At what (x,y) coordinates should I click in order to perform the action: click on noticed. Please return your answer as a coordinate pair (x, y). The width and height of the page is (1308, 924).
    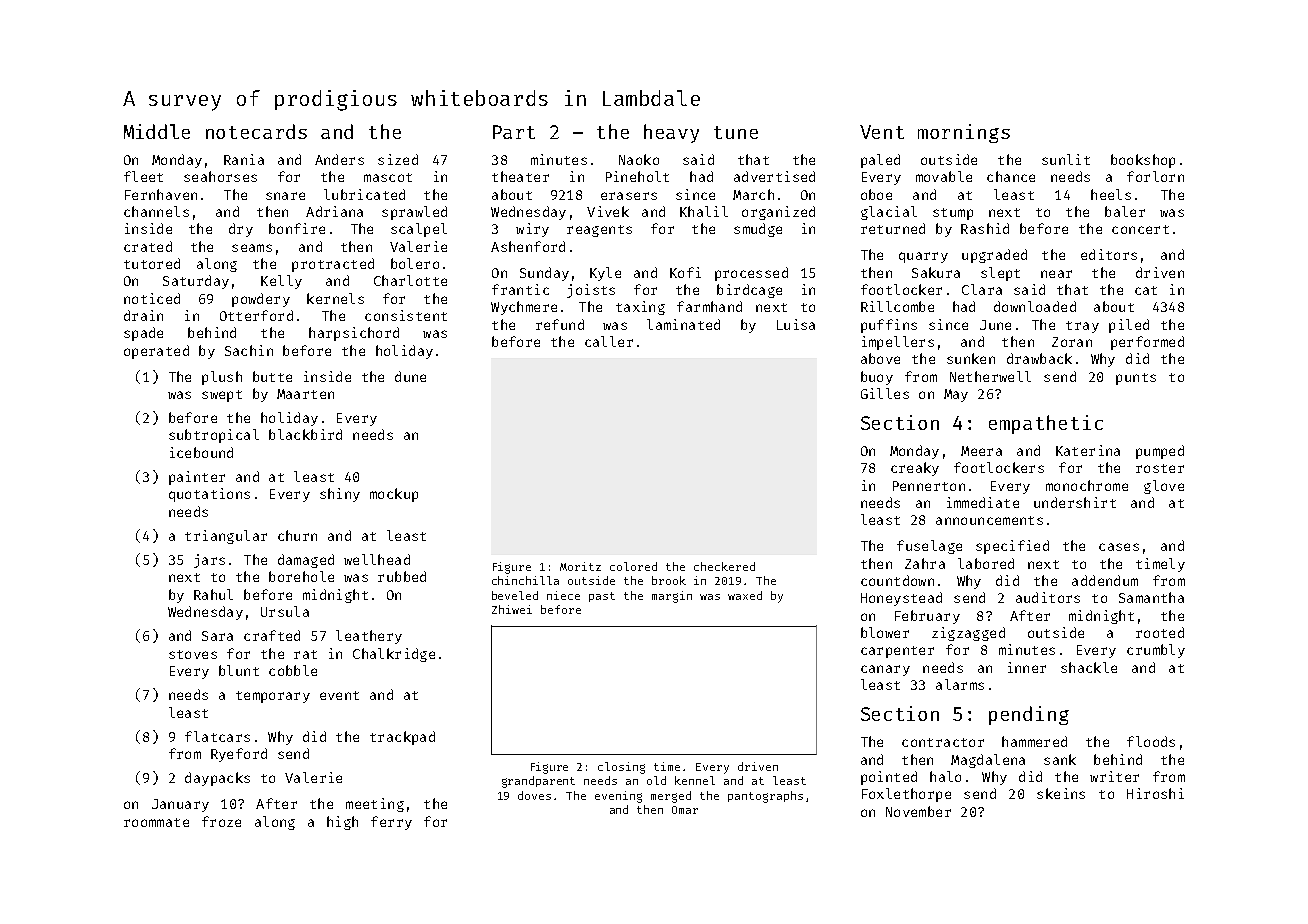
    Looking at the image, I should click on (152, 298).
